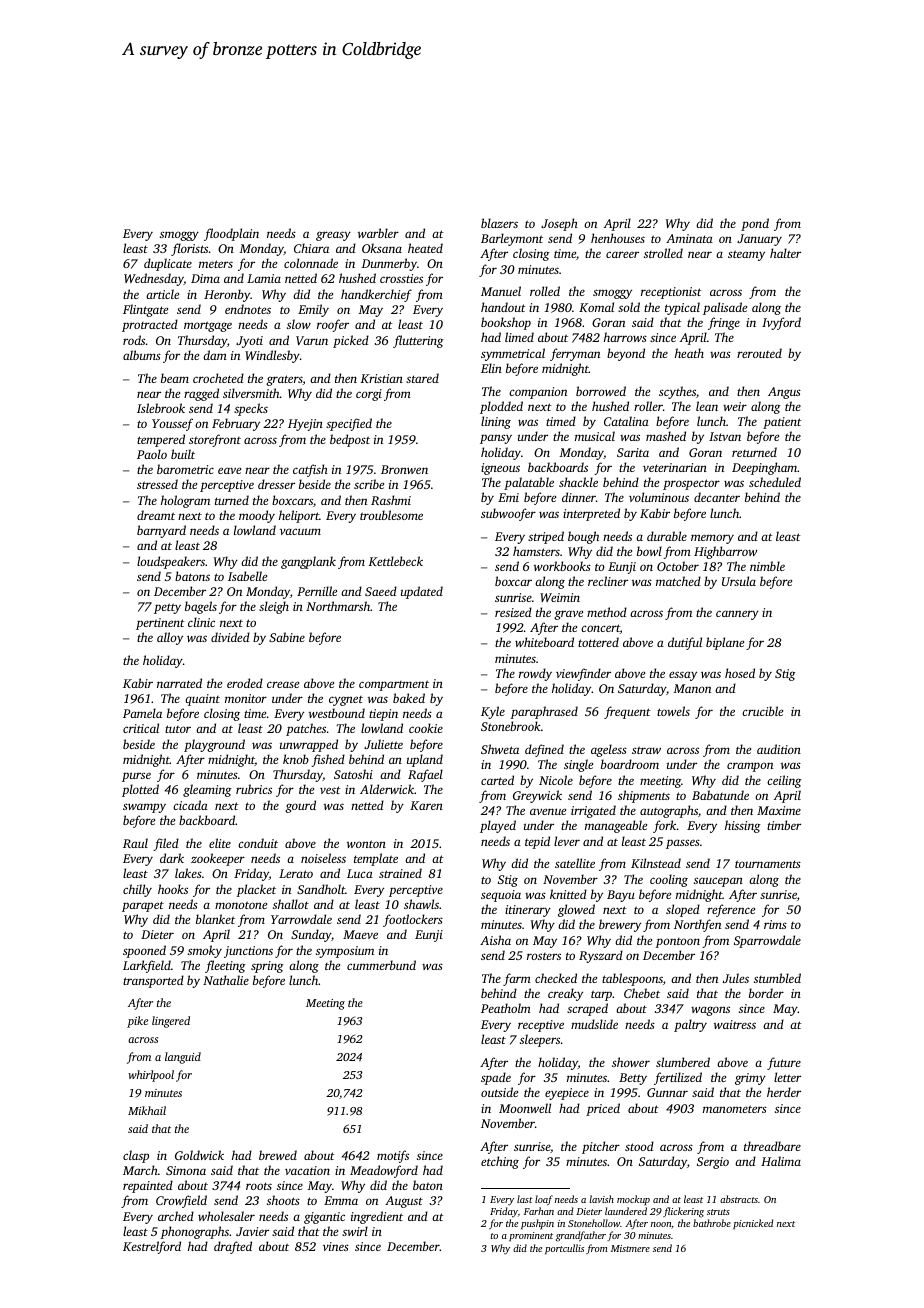 The width and height of the screenshot is (924, 1308). What do you see at coordinates (183, 1058) in the screenshot?
I see `languid` at bounding box center [183, 1058].
